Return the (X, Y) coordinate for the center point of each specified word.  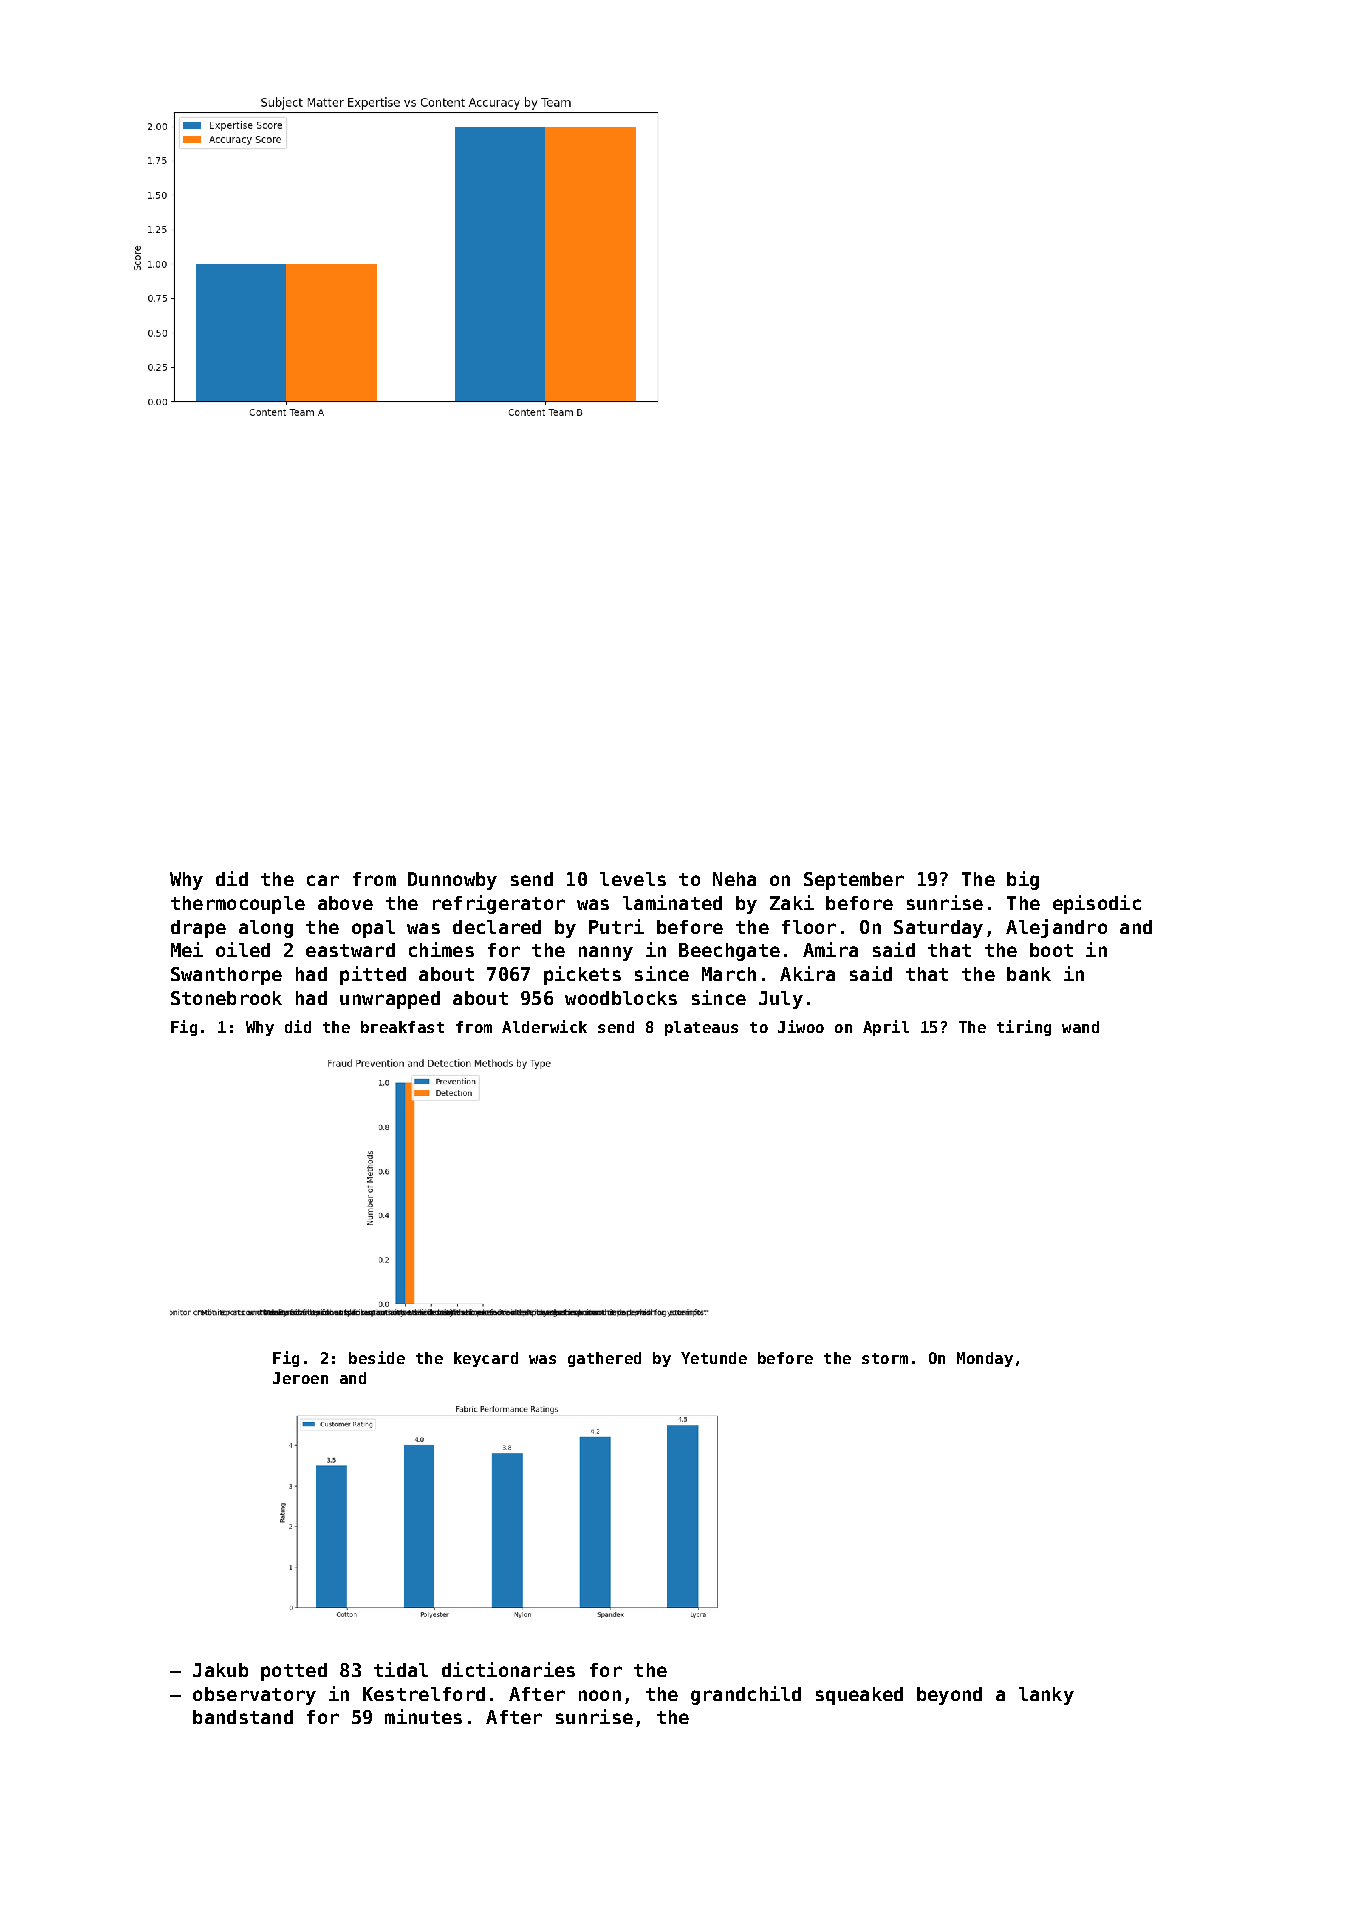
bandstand (243, 1717)
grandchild (746, 1695)
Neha (734, 879)
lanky (1046, 1696)
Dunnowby (452, 881)
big (1023, 880)
